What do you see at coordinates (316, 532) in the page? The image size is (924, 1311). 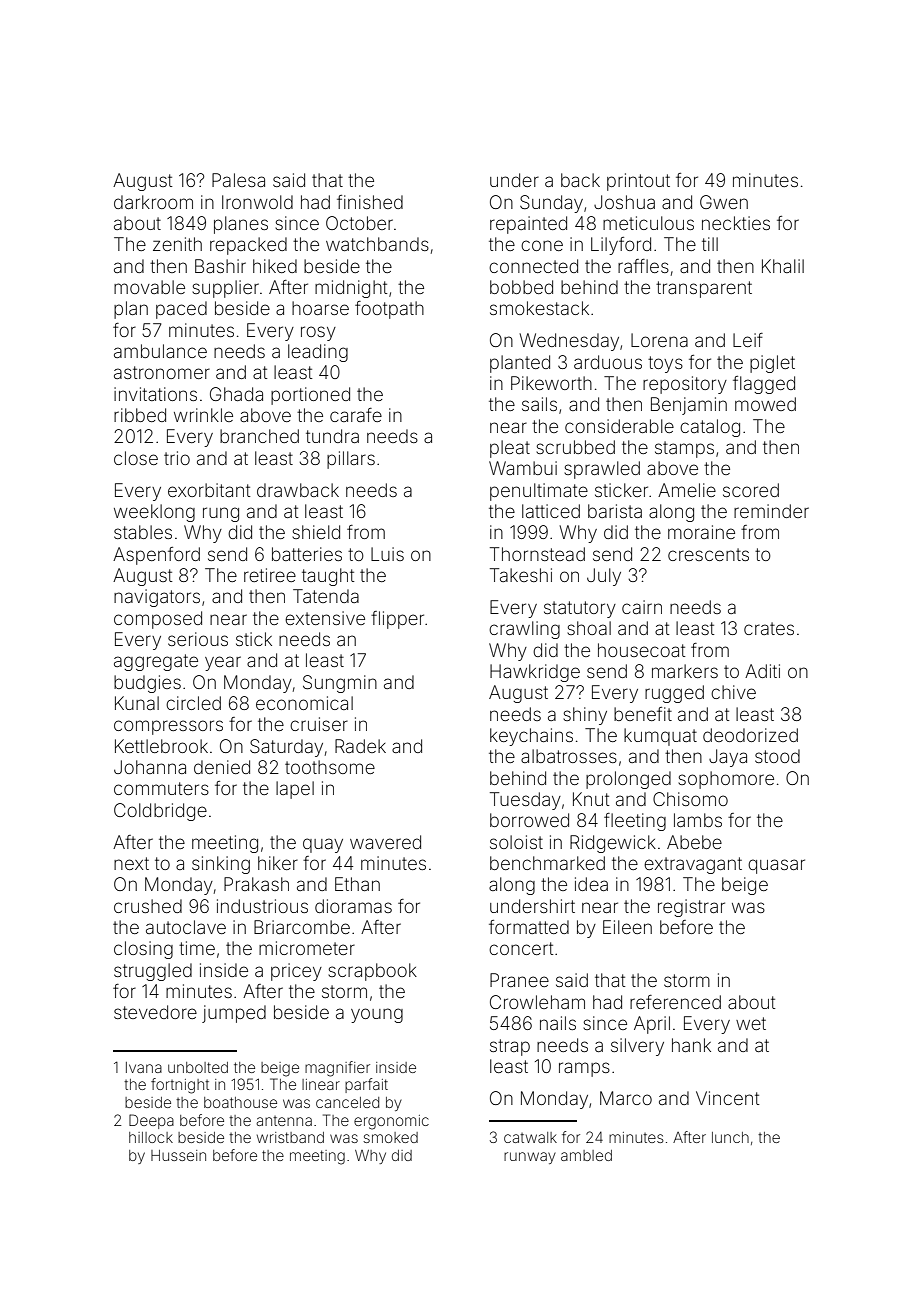 I see `shield` at bounding box center [316, 532].
